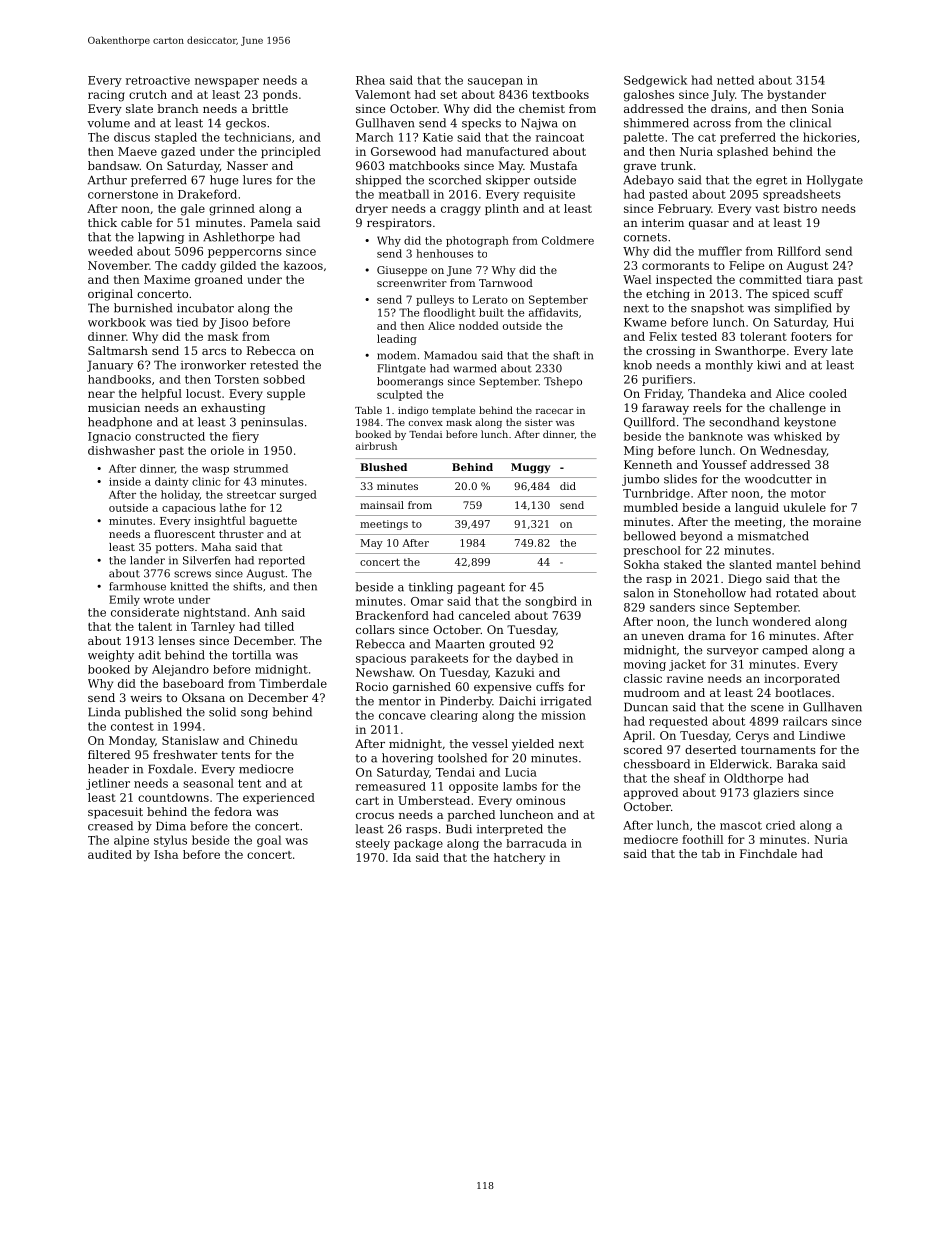  What do you see at coordinates (536, 843) in the page?
I see `barracuda` at bounding box center [536, 843].
